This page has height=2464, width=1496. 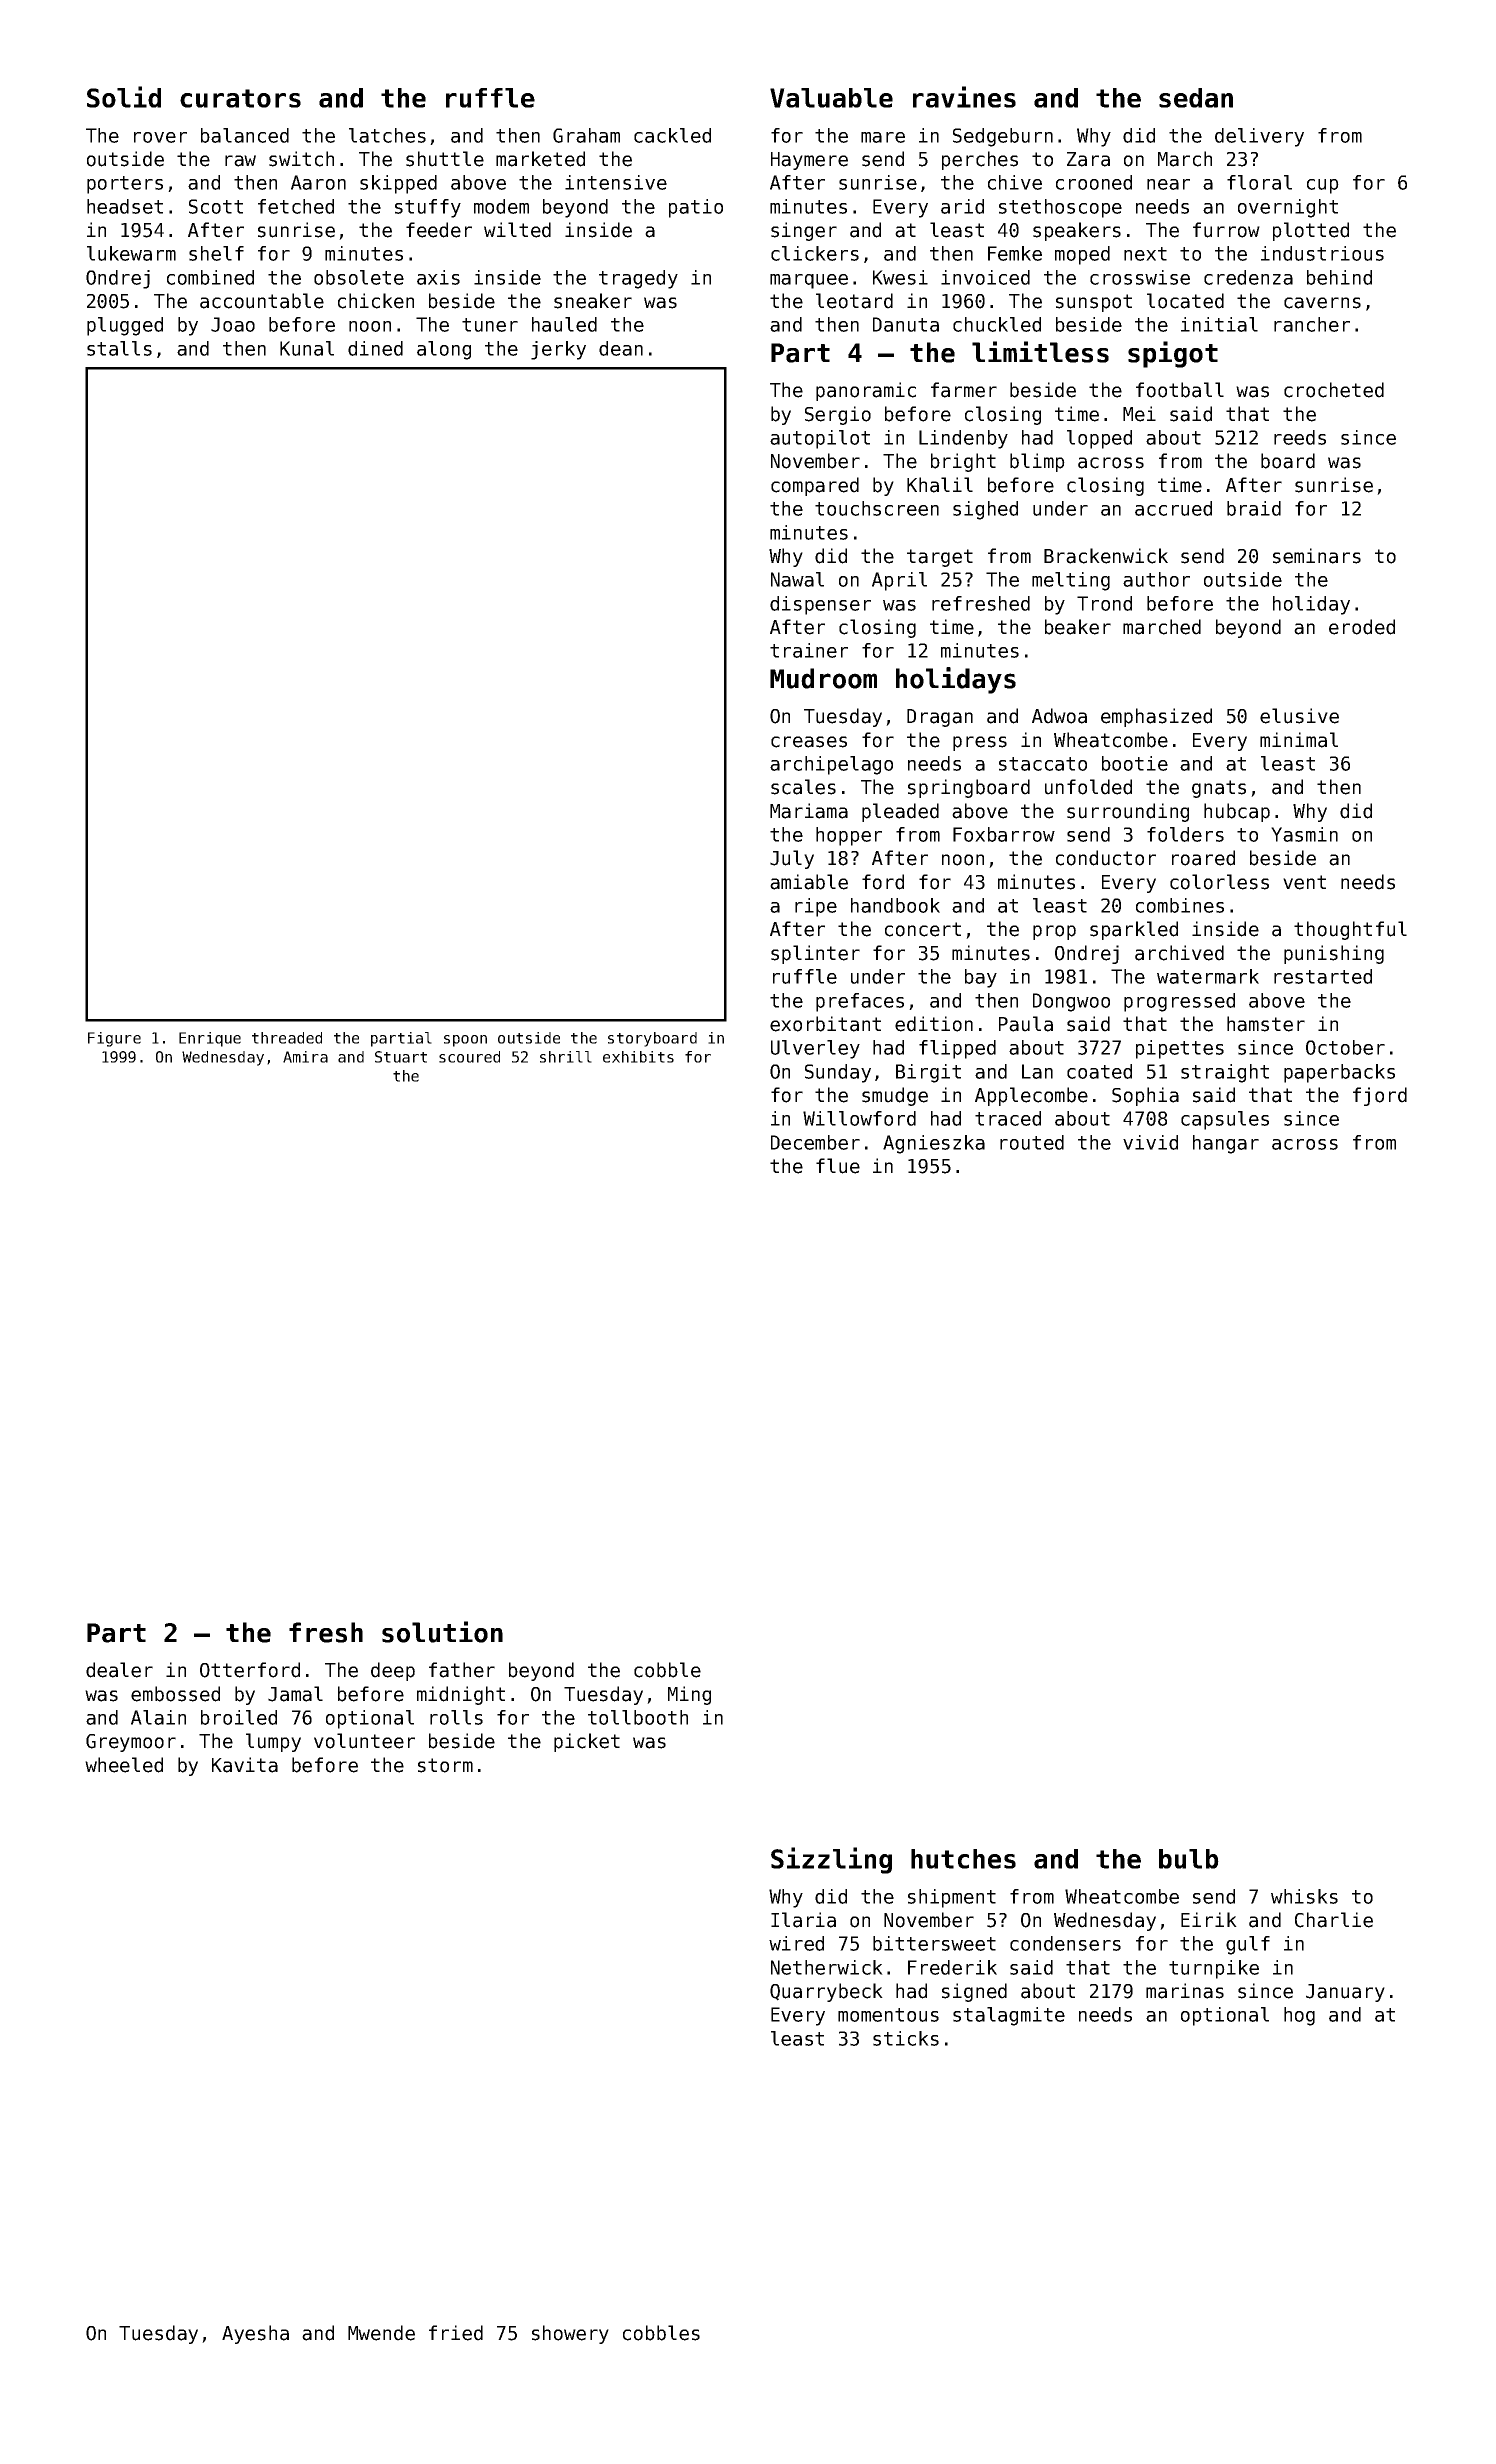 What do you see at coordinates (1380, 1096) in the page?
I see `fjord` at bounding box center [1380, 1096].
